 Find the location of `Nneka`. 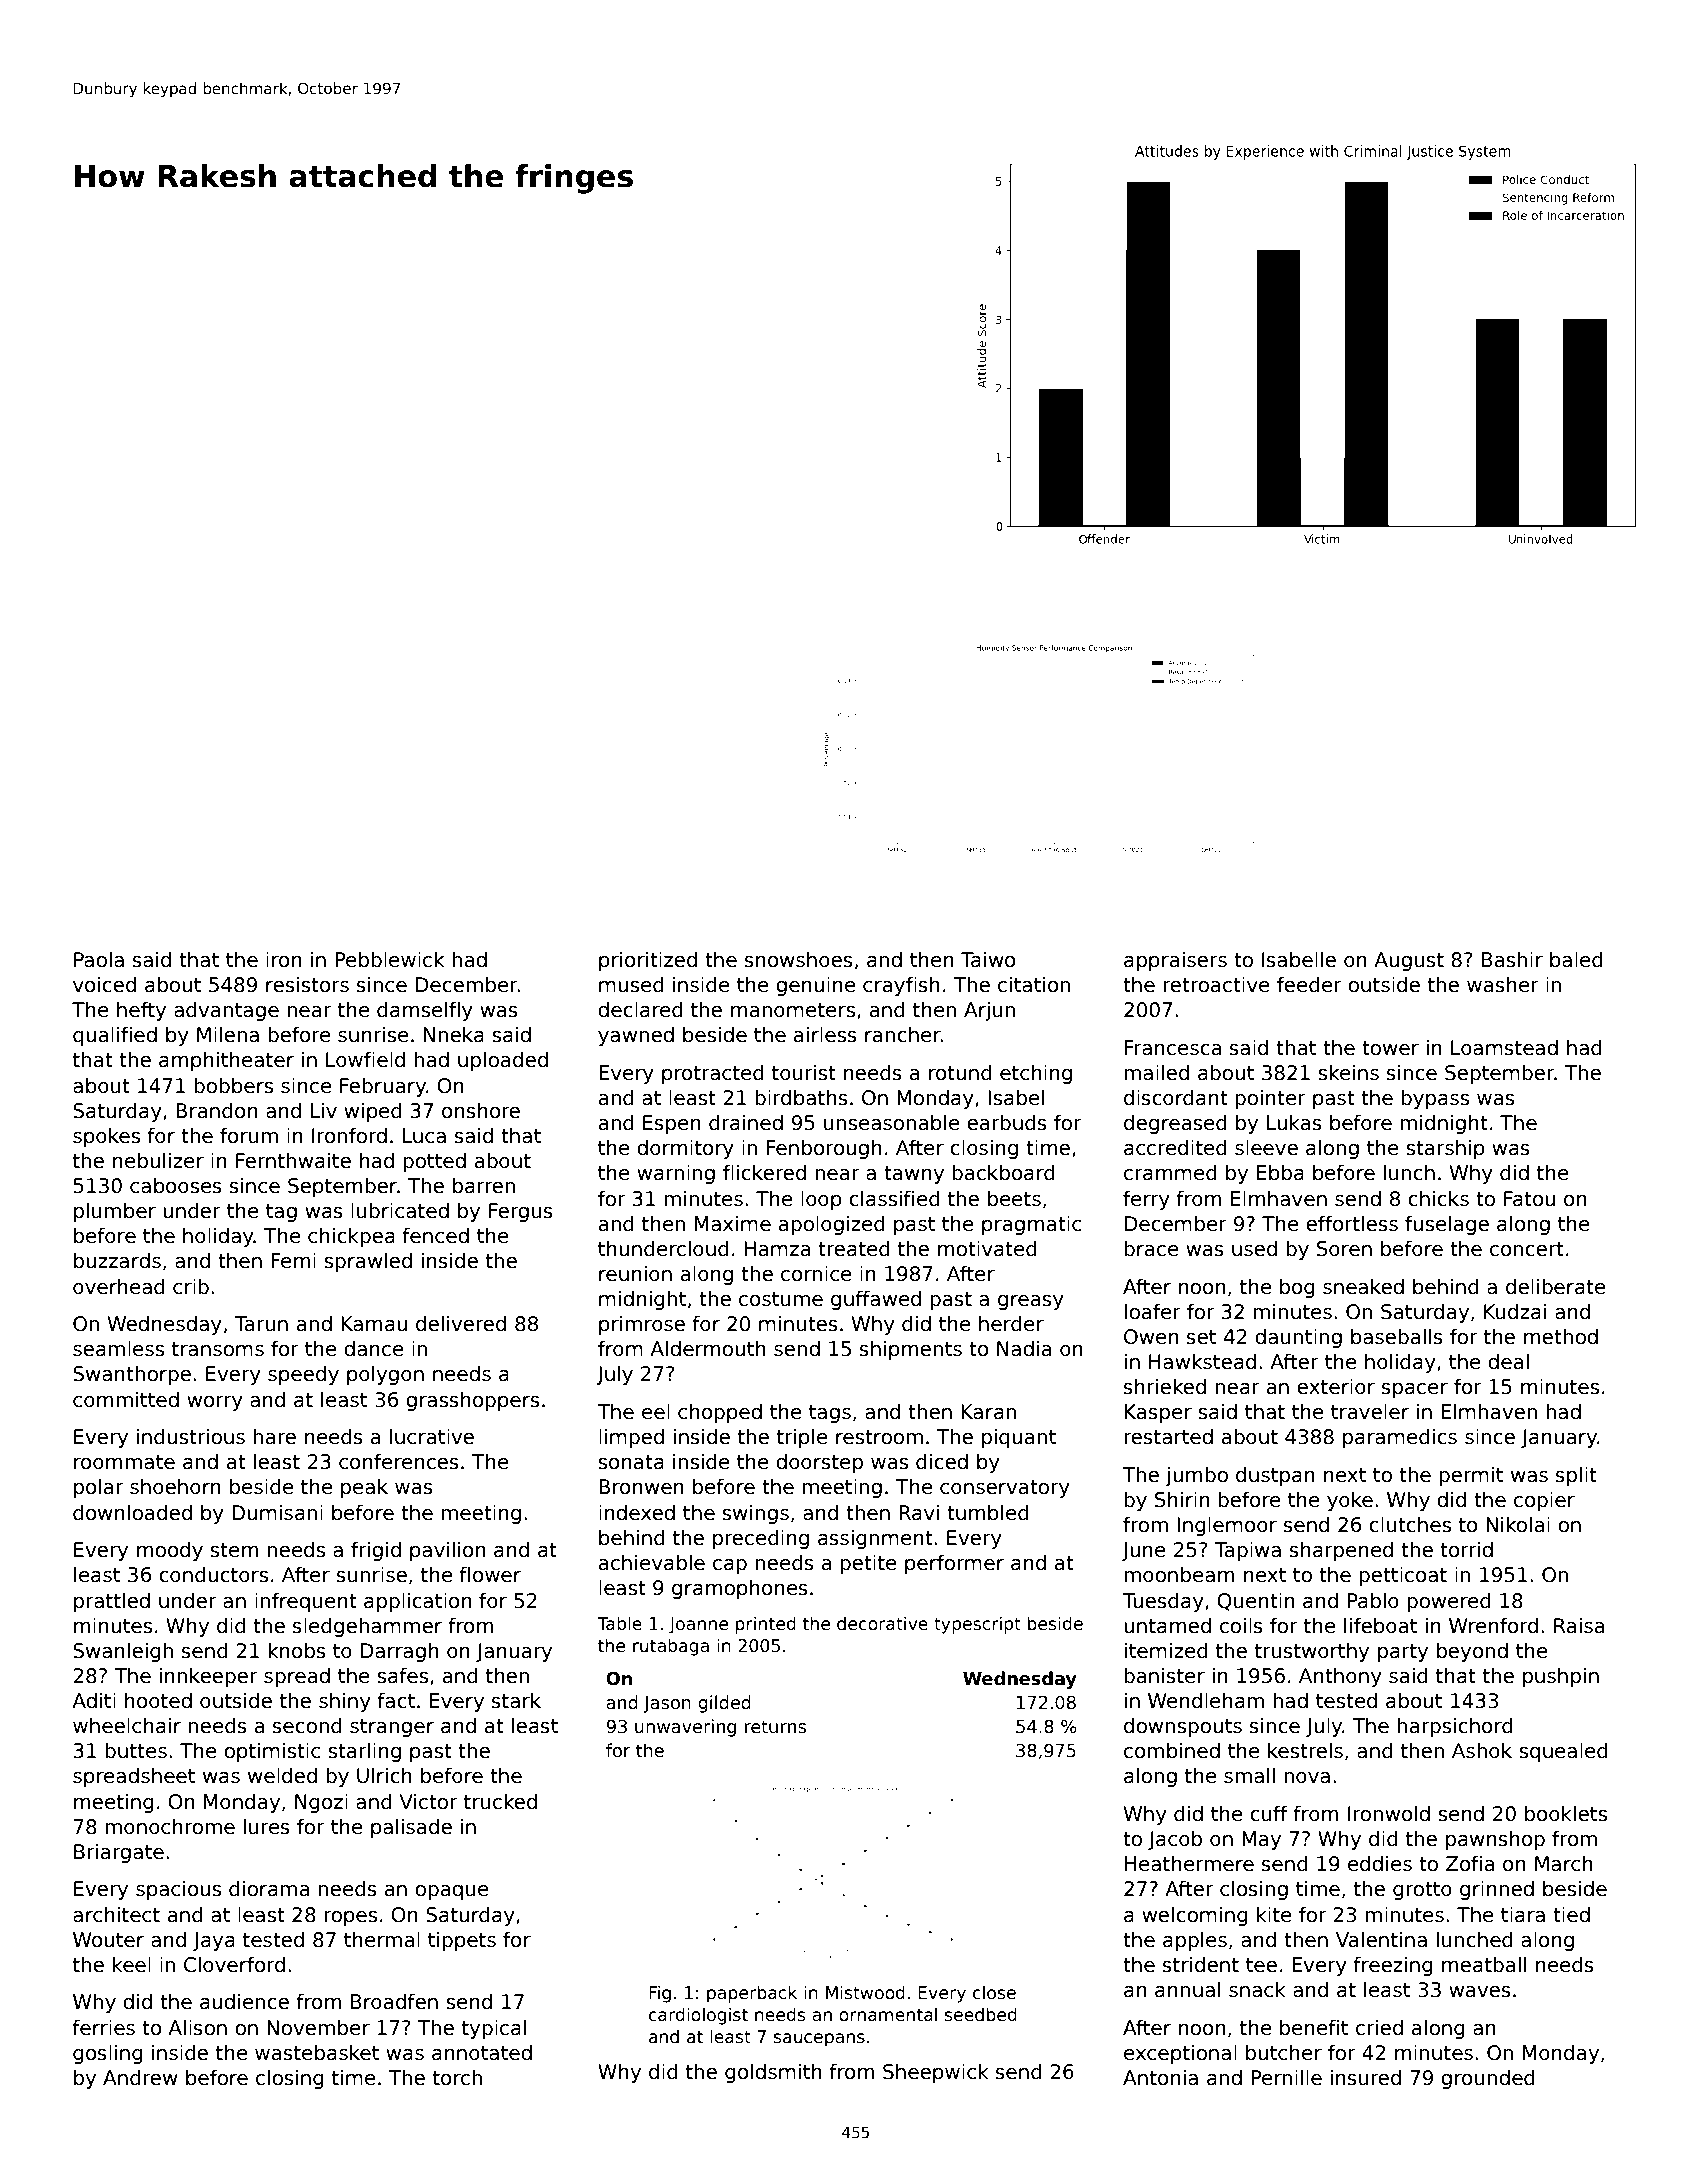

Nneka is located at coordinates (454, 1034).
